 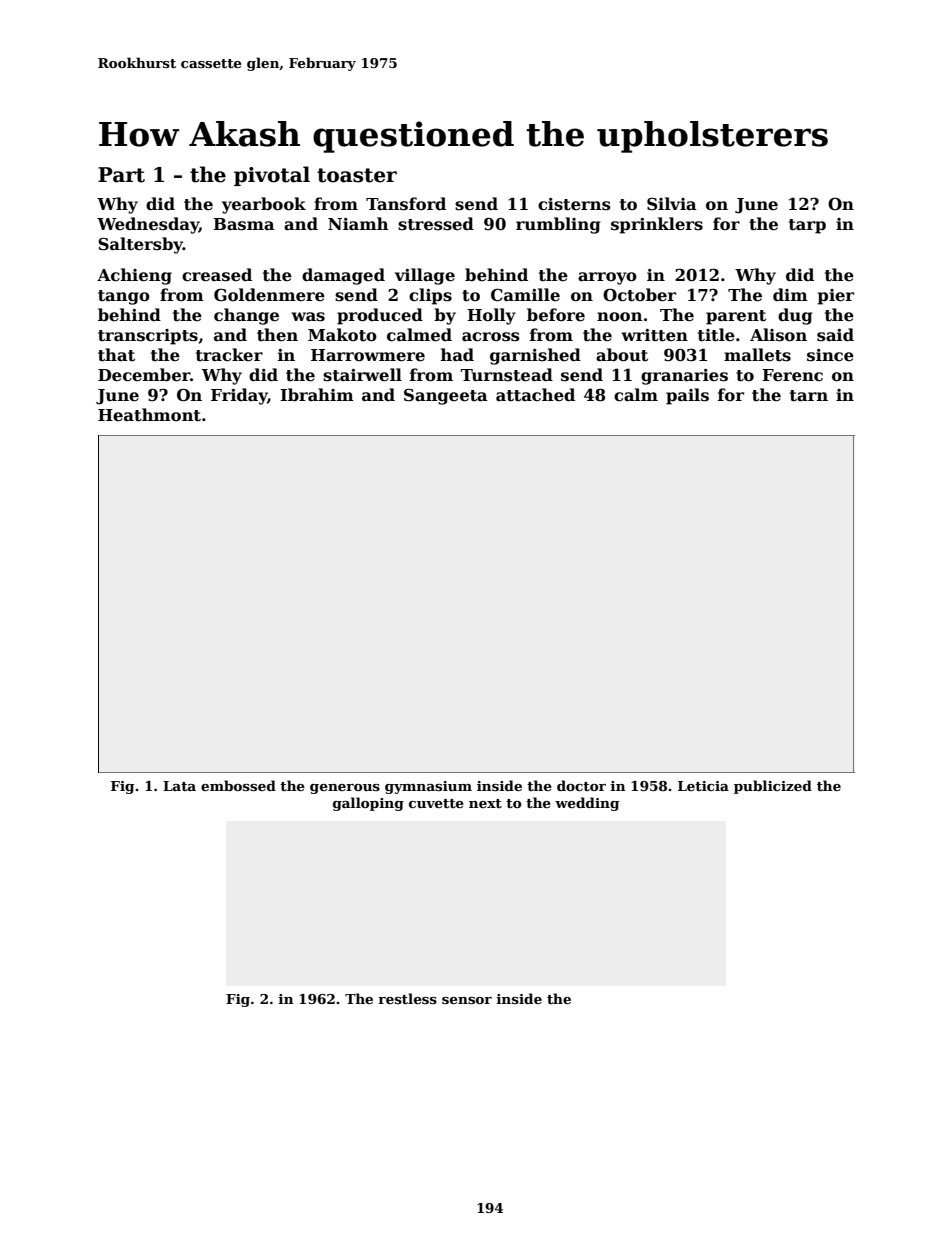 I want to click on sprinklers, so click(x=657, y=225).
